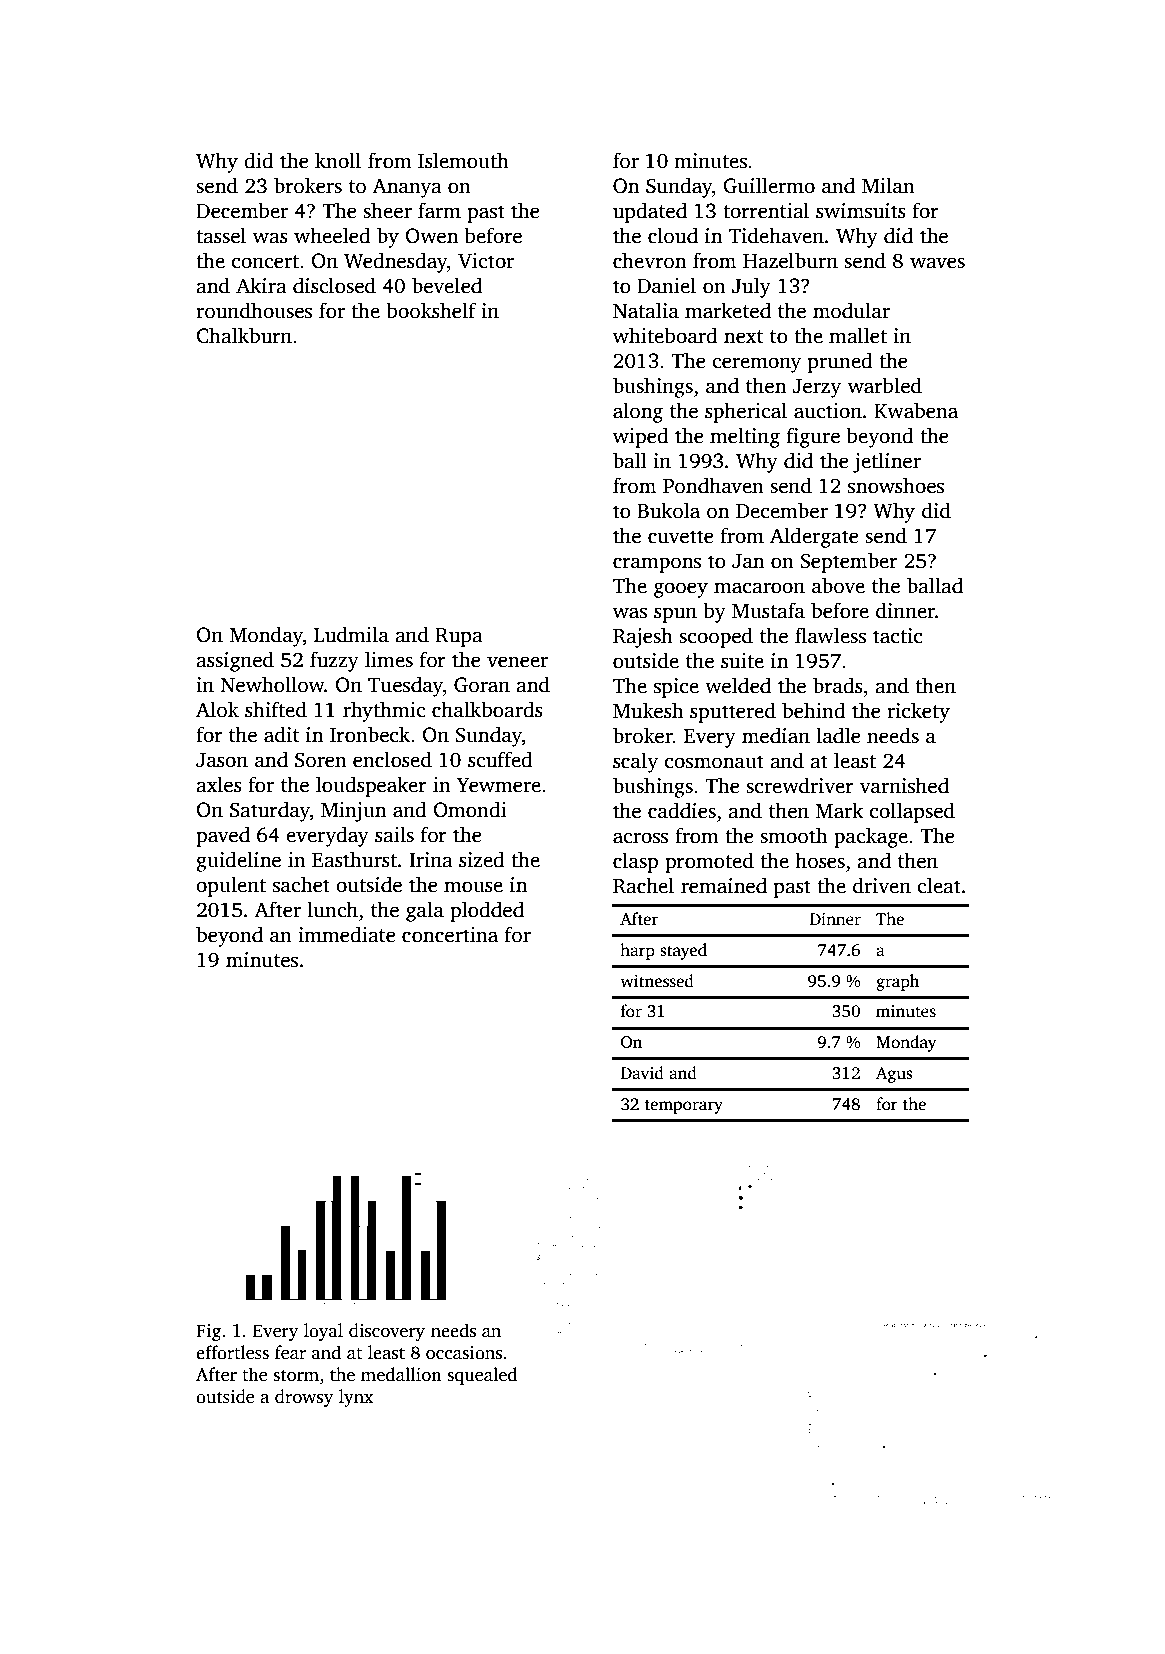 This page has height=1654, width=1165. What do you see at coordinates (666, 285) in the page?
I see `Daniel` at bounding box center [666, 285].
